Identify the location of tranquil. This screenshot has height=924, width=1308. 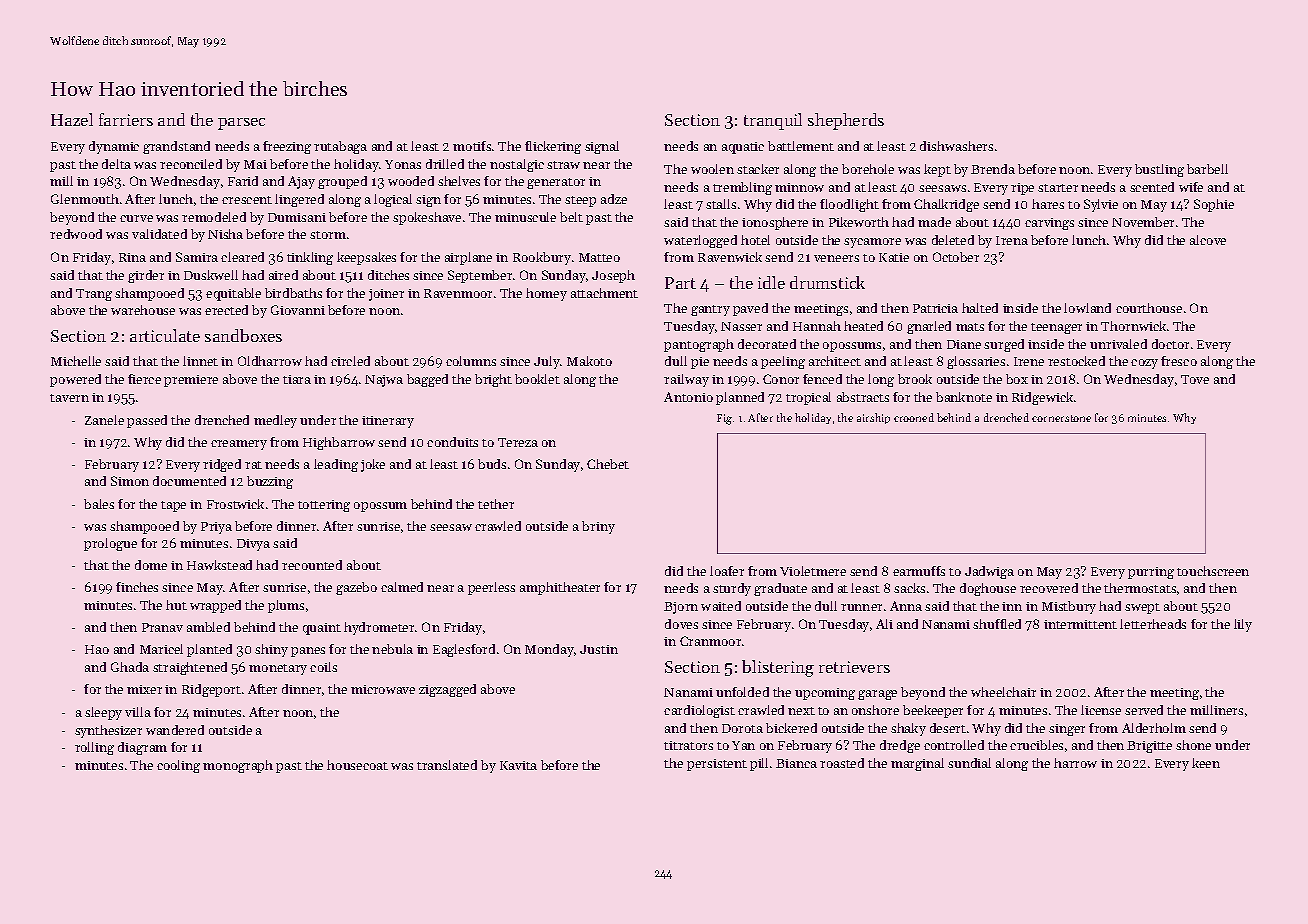
(773, 121).
